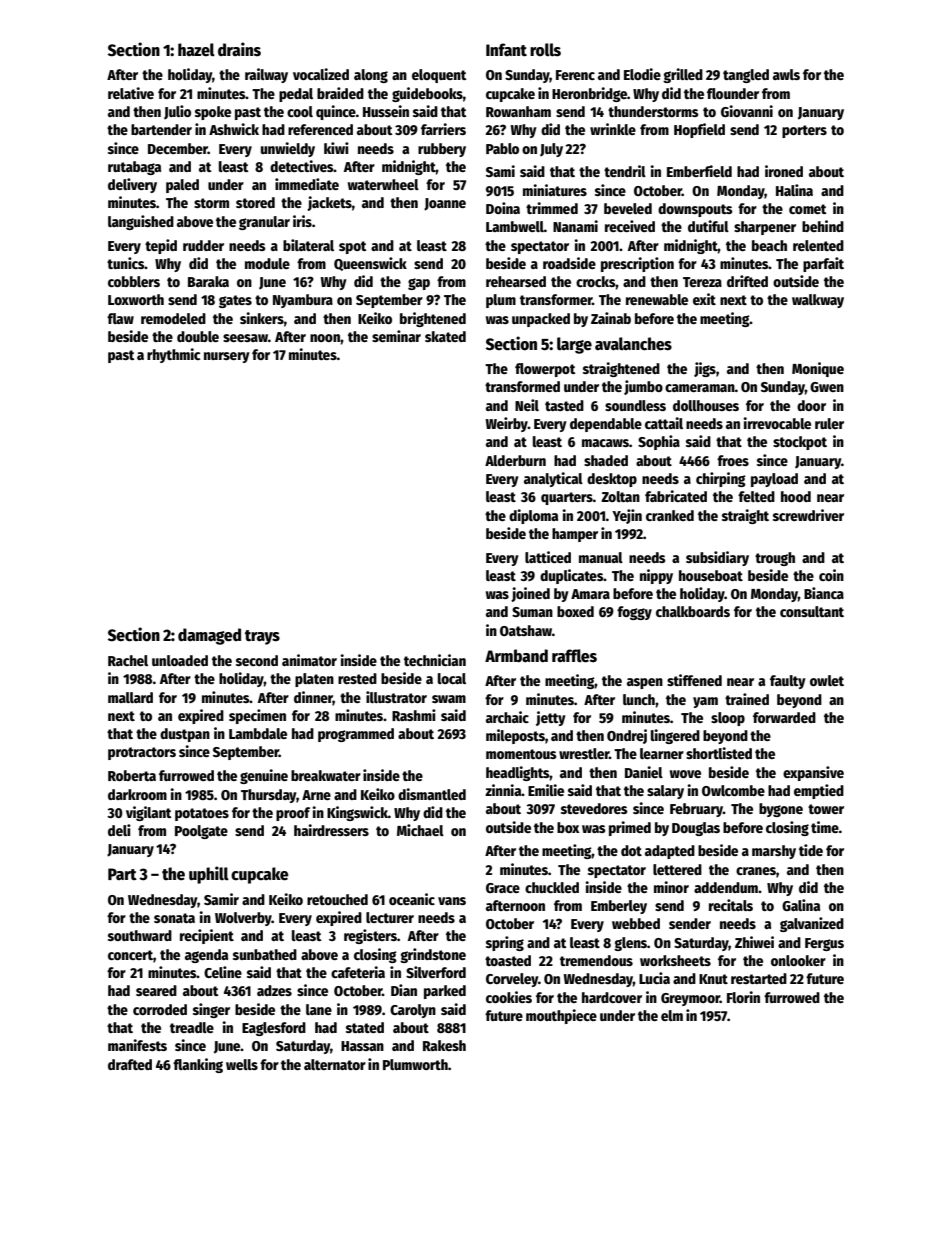 The width and height of the screenshot is (952, 1233). What do you see at coordinates (130, 1064) in the screenshot?
I see `drafted` at bounding box center [130, 1064].
